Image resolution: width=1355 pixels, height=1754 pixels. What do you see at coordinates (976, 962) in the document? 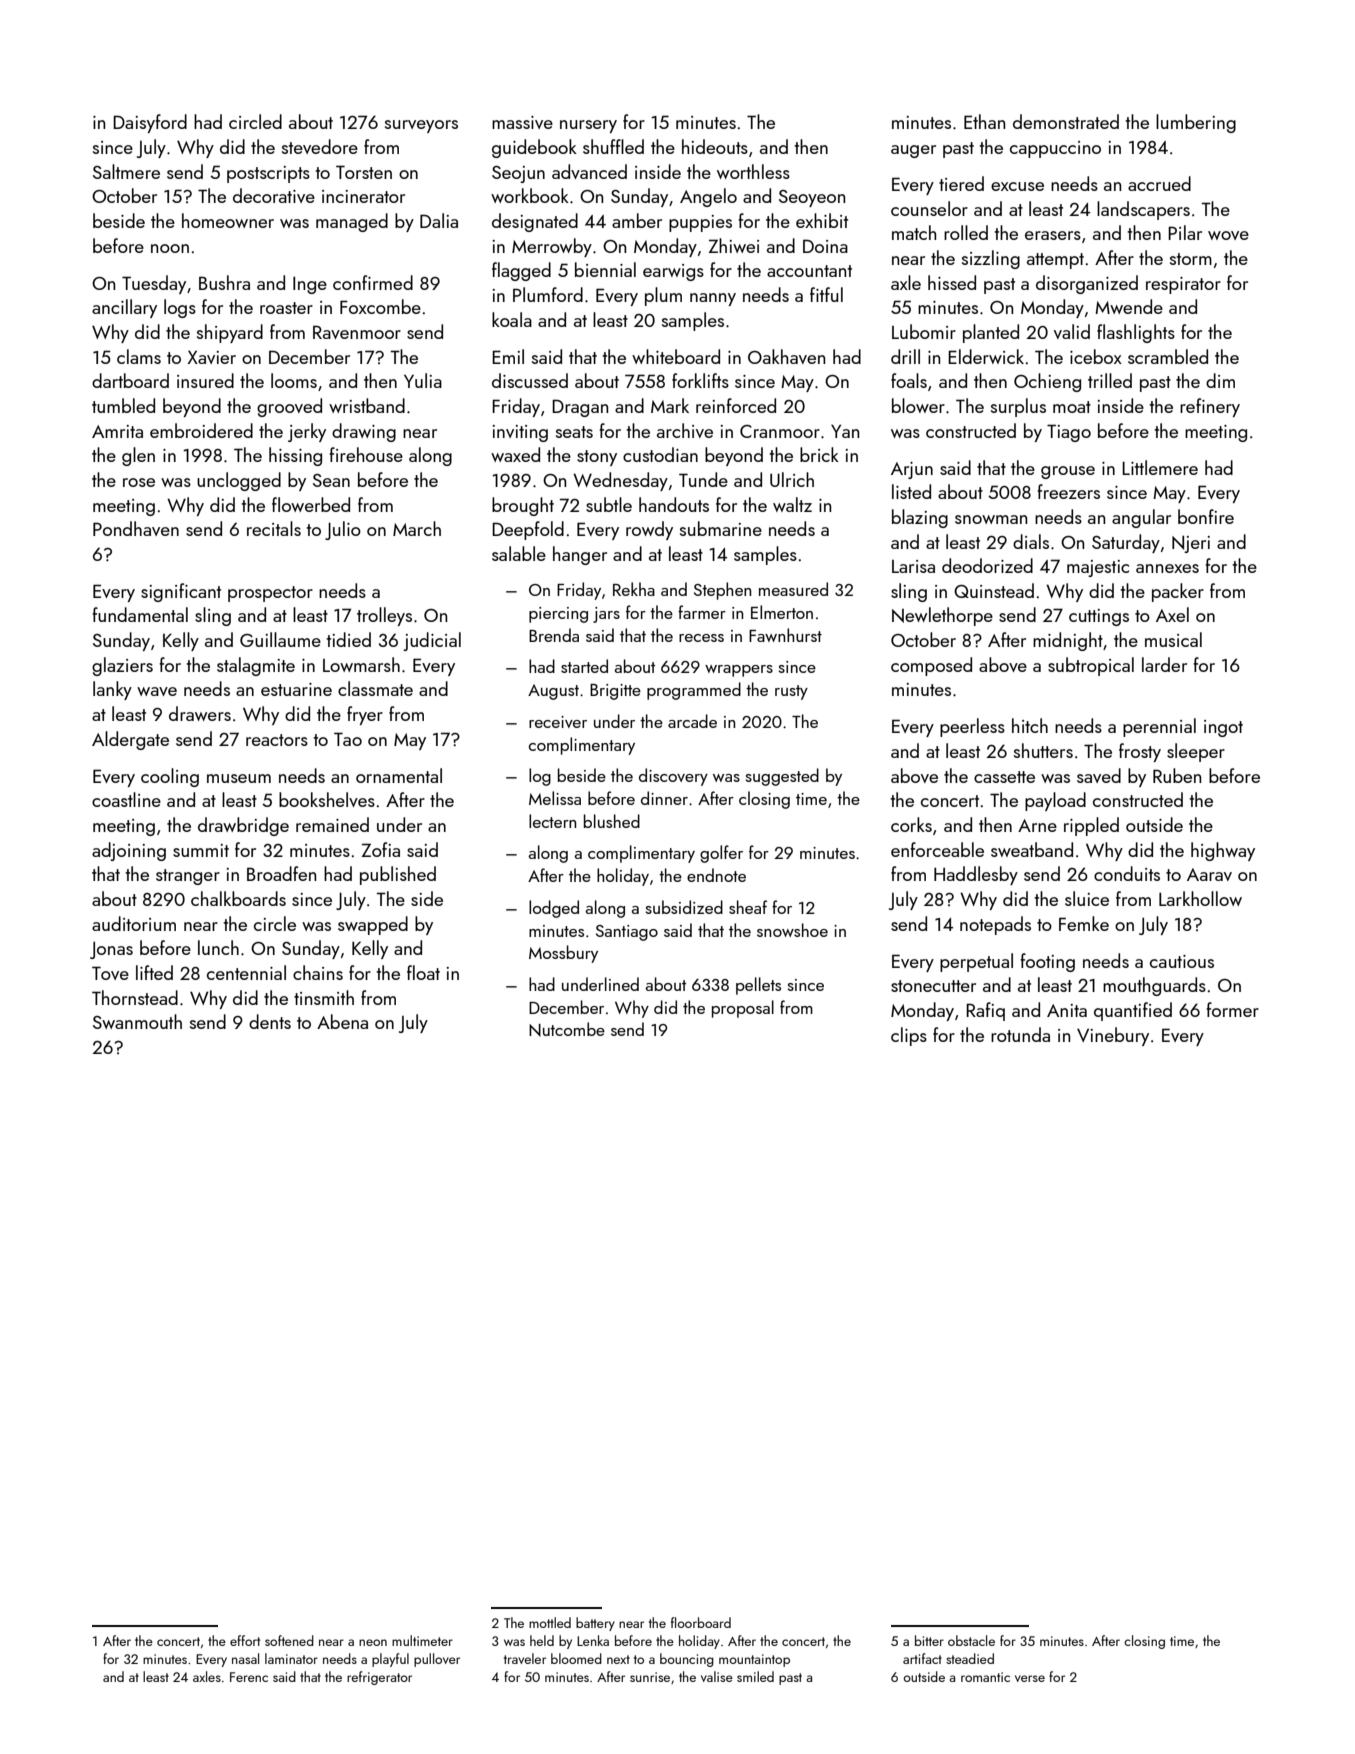
I see `perpetual` at bounding box center [976, 962].
